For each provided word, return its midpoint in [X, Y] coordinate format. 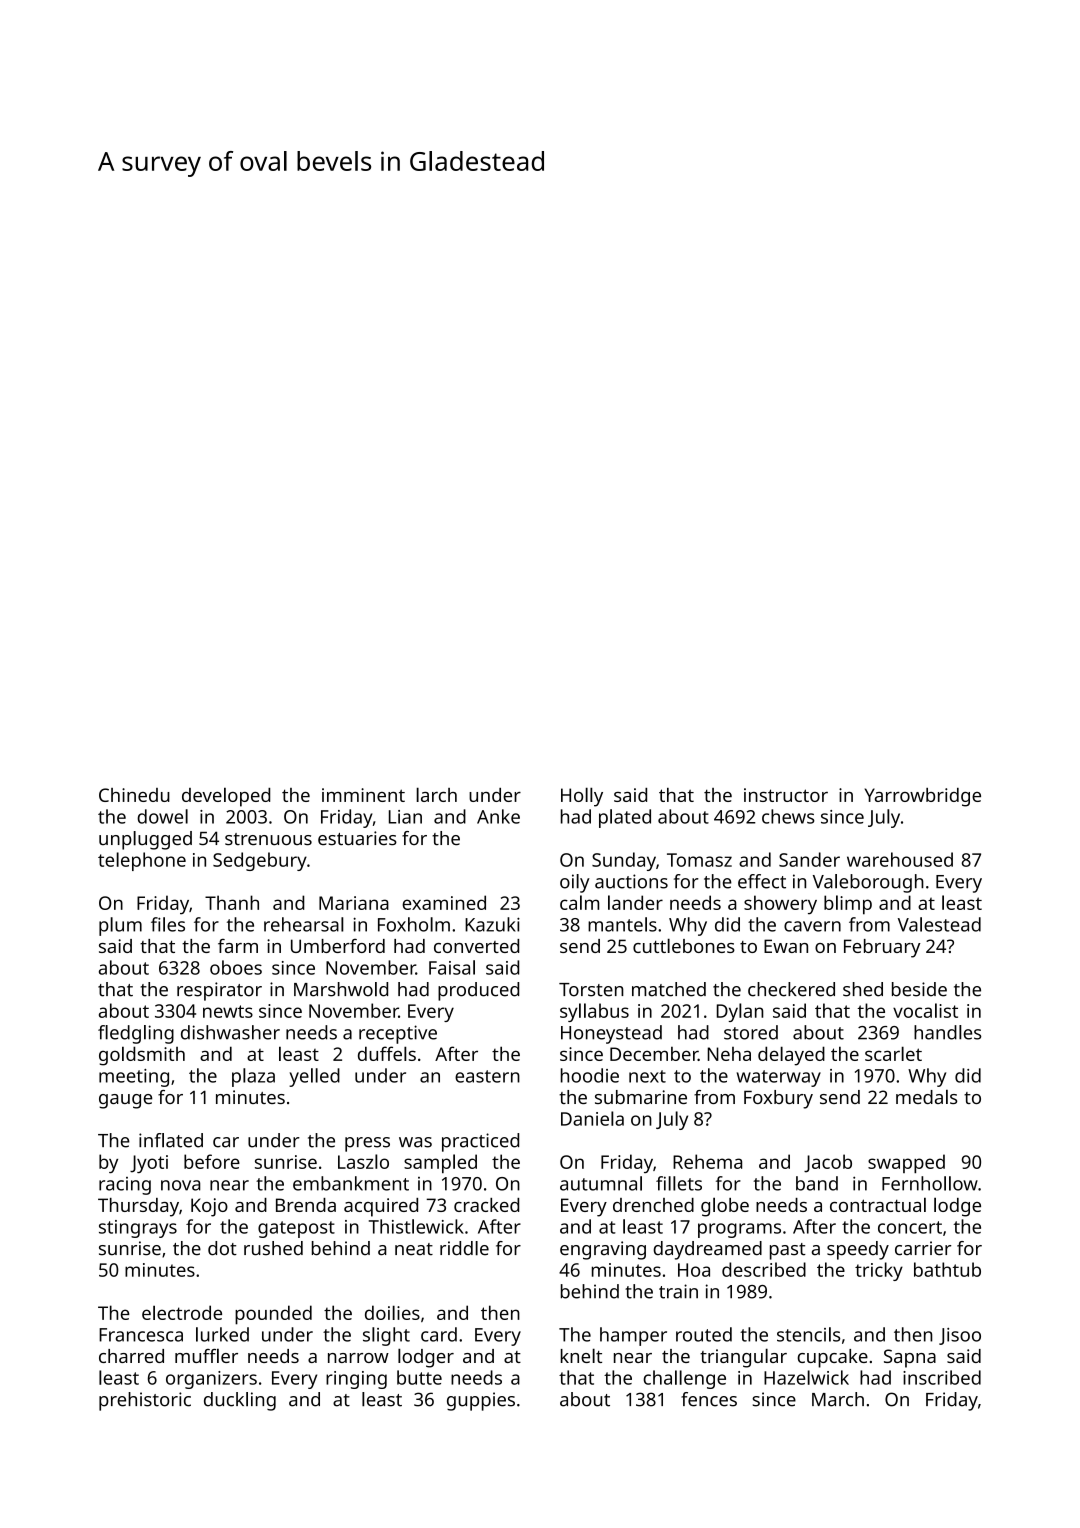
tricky [879, 1271]
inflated [171, 1140]
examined [444, 902]
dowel [162, 816]
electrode [182, 1312]
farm [238, 946]
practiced [480, 1142]
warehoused [900, 859]
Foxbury [778, 1099]
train [678, 1291]
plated [625, 818]
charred [131, 1356]
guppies [481, 1401]
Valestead [939, 924]
